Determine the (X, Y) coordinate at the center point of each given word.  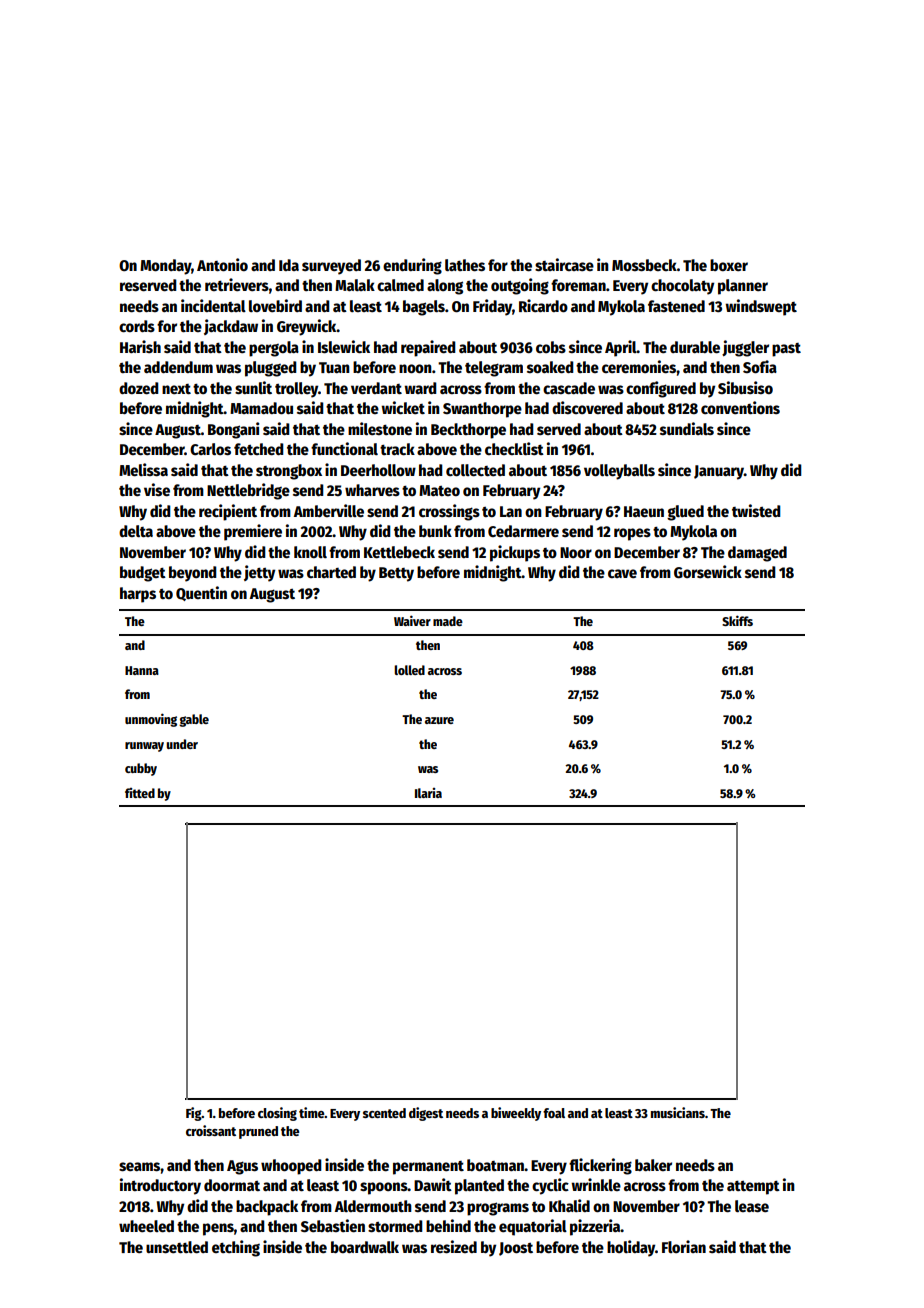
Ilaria (428, 793)
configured (661, 389)
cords (137, 326)
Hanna (142, 670)
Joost (516, 1249)
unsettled (177, 1247)
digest (426, 1114)
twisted (756, 511)
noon (415, 369)
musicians (678, 1112)
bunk (435, 531)
